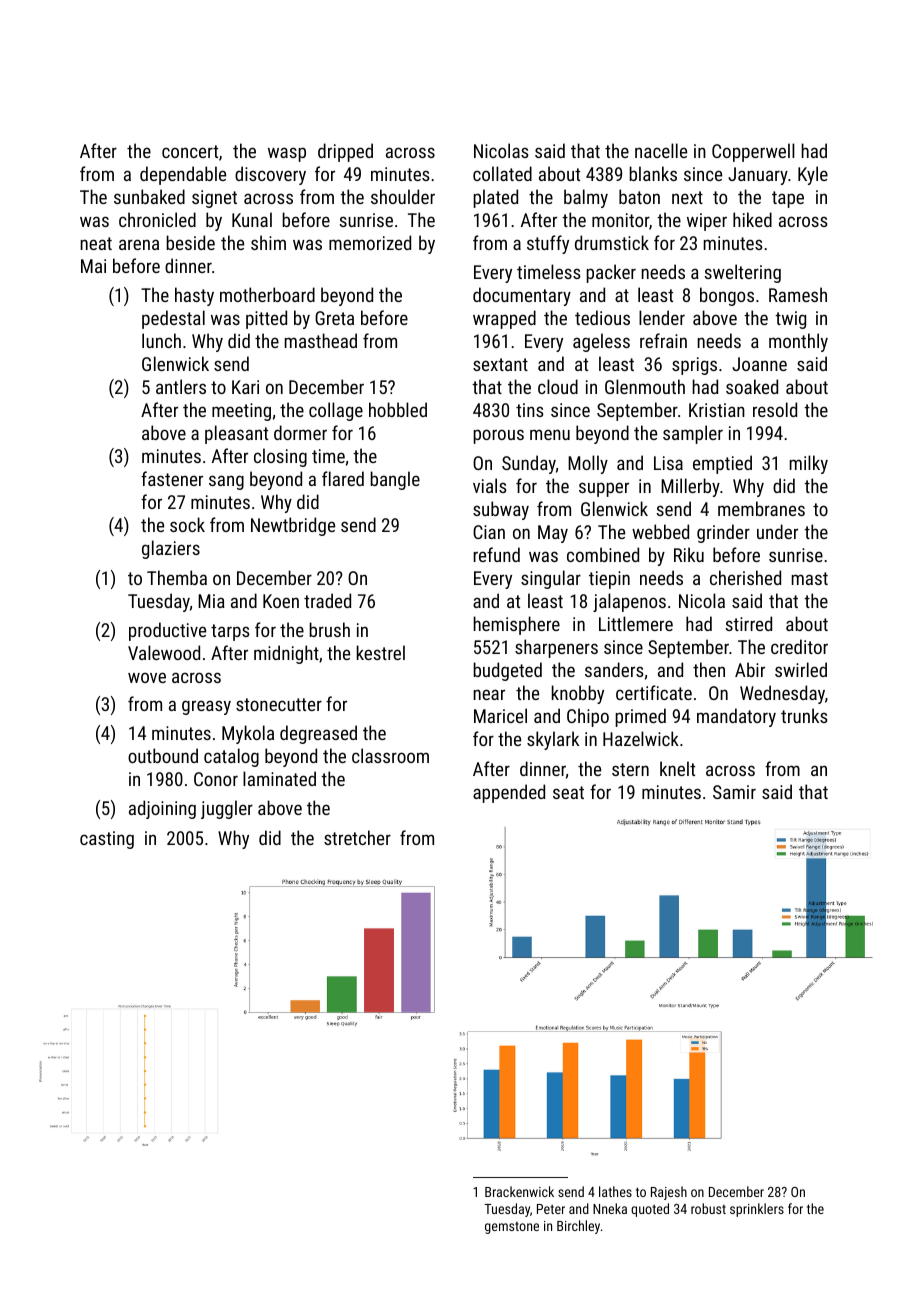 The width and height of the screenshot is (908, 1316). Describe the element at coordinates (345, 152) in the screenshot. I see `dripped` at that location.
